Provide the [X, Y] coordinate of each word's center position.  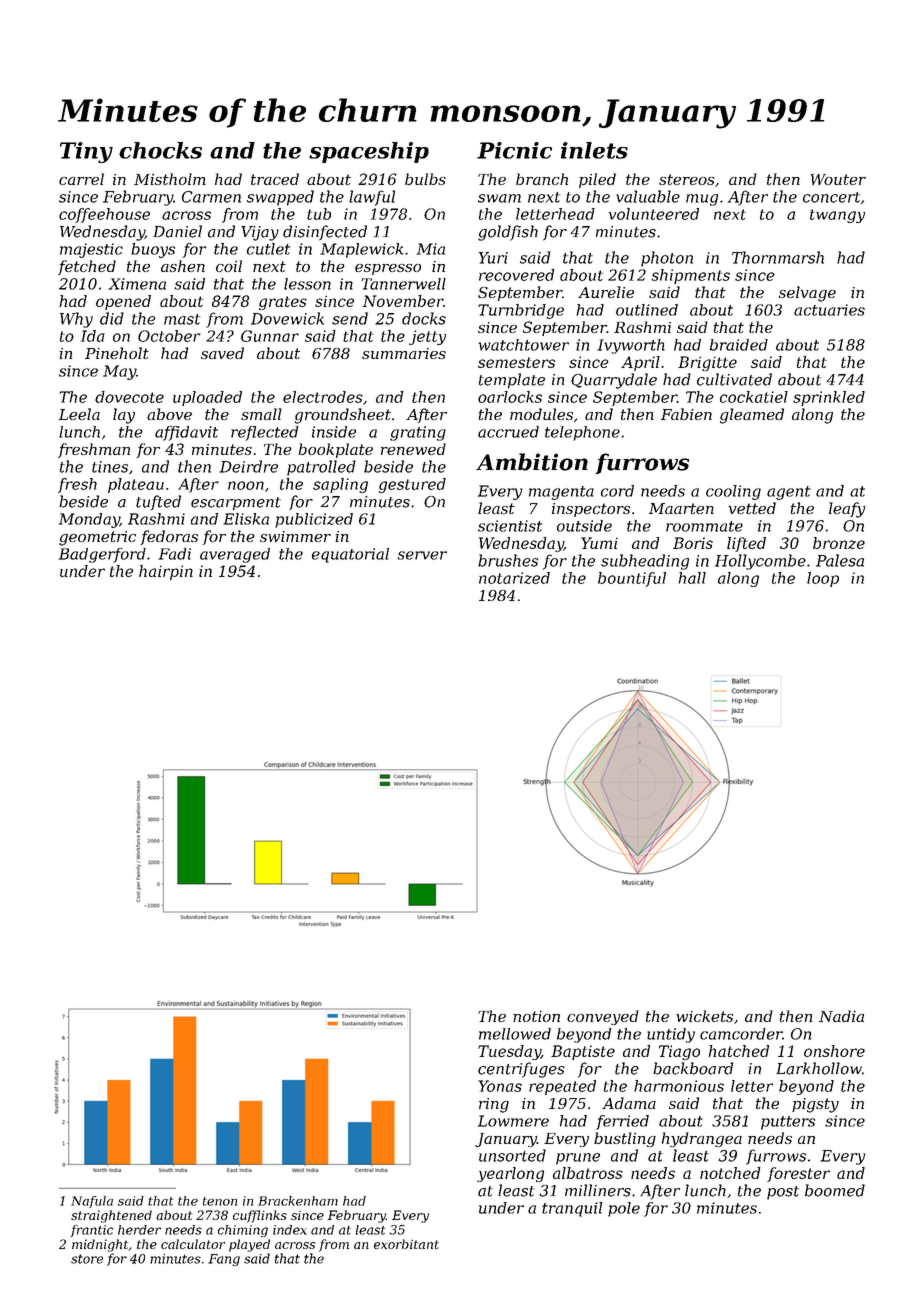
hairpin [166, 572]
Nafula [92, 1202]
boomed [835, 1190]
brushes [508, 560]
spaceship [369, 152]
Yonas [500, 1086]
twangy [837, 216]
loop [823, 579]
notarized [514, 578]
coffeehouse [104, 215]
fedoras [169, 537]
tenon [220, 1201]
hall [692, 578]
